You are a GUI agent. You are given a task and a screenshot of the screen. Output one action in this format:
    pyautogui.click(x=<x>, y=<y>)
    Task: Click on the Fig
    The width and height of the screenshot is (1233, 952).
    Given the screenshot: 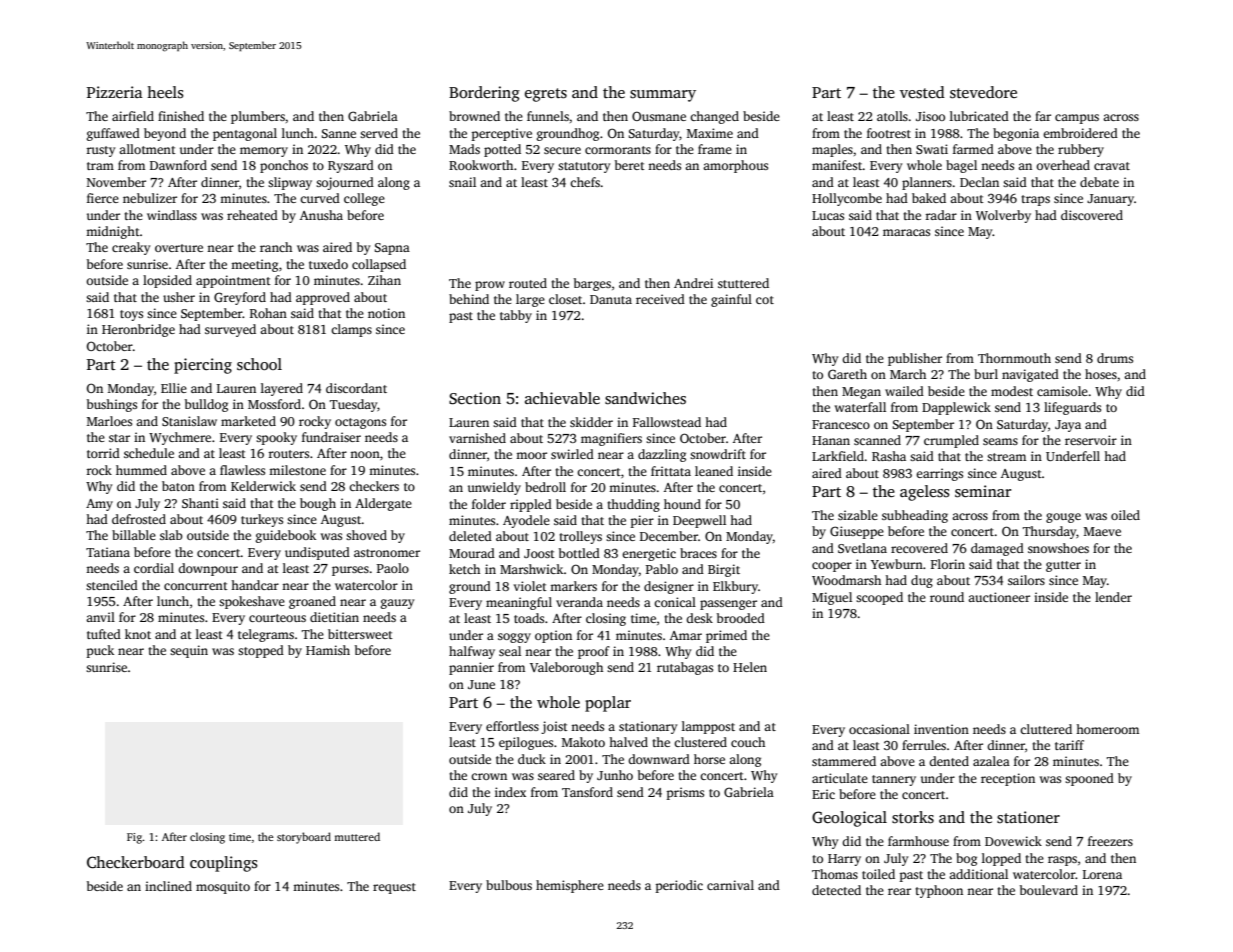 What is the action you would take?
    pyautogui.click(x=135, y=838)
